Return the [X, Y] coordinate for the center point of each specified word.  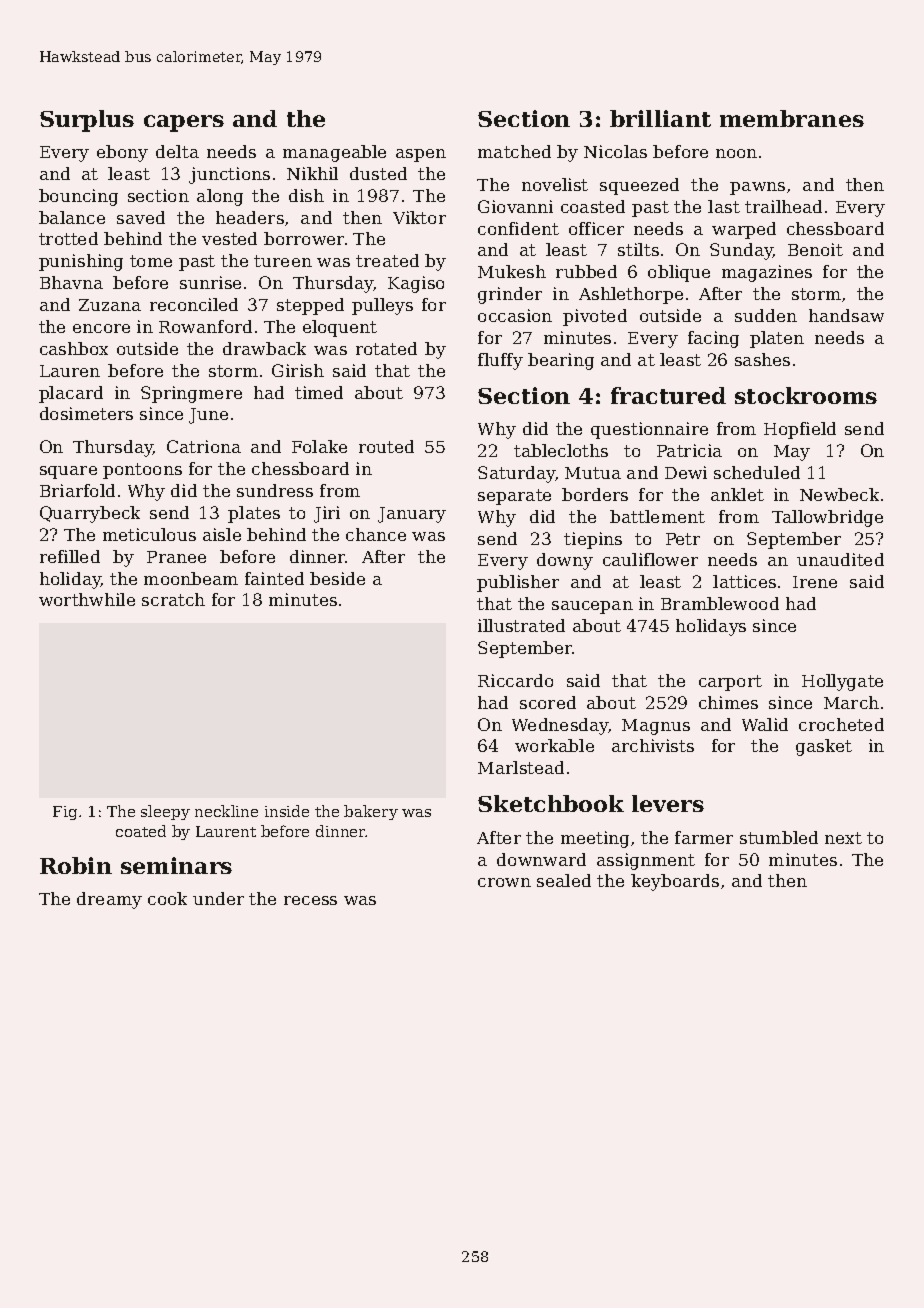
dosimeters [86, 413]
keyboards [675, 882]
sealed [564, 880]
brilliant [660, 118]
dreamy [109, 900]
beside [337, 578]
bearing [561, 361]
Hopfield [800, 430]
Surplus [87, 121]
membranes [792, 118]
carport [730, 683]
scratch [173, 599]
